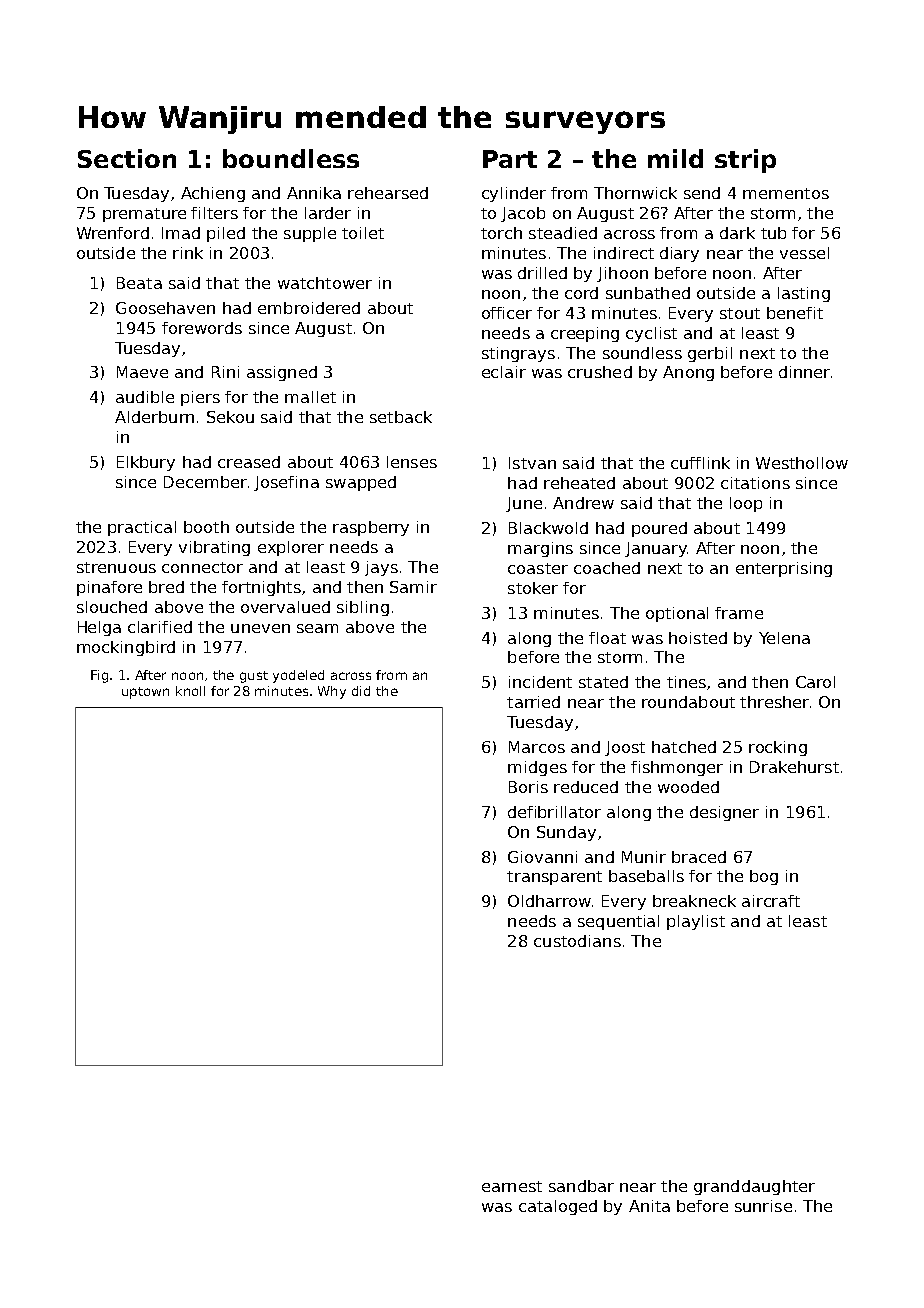  What do you see at coordinates (549, 901) in the screenshot?
I see `Oldharrow` at bounding box center [549, 901].
